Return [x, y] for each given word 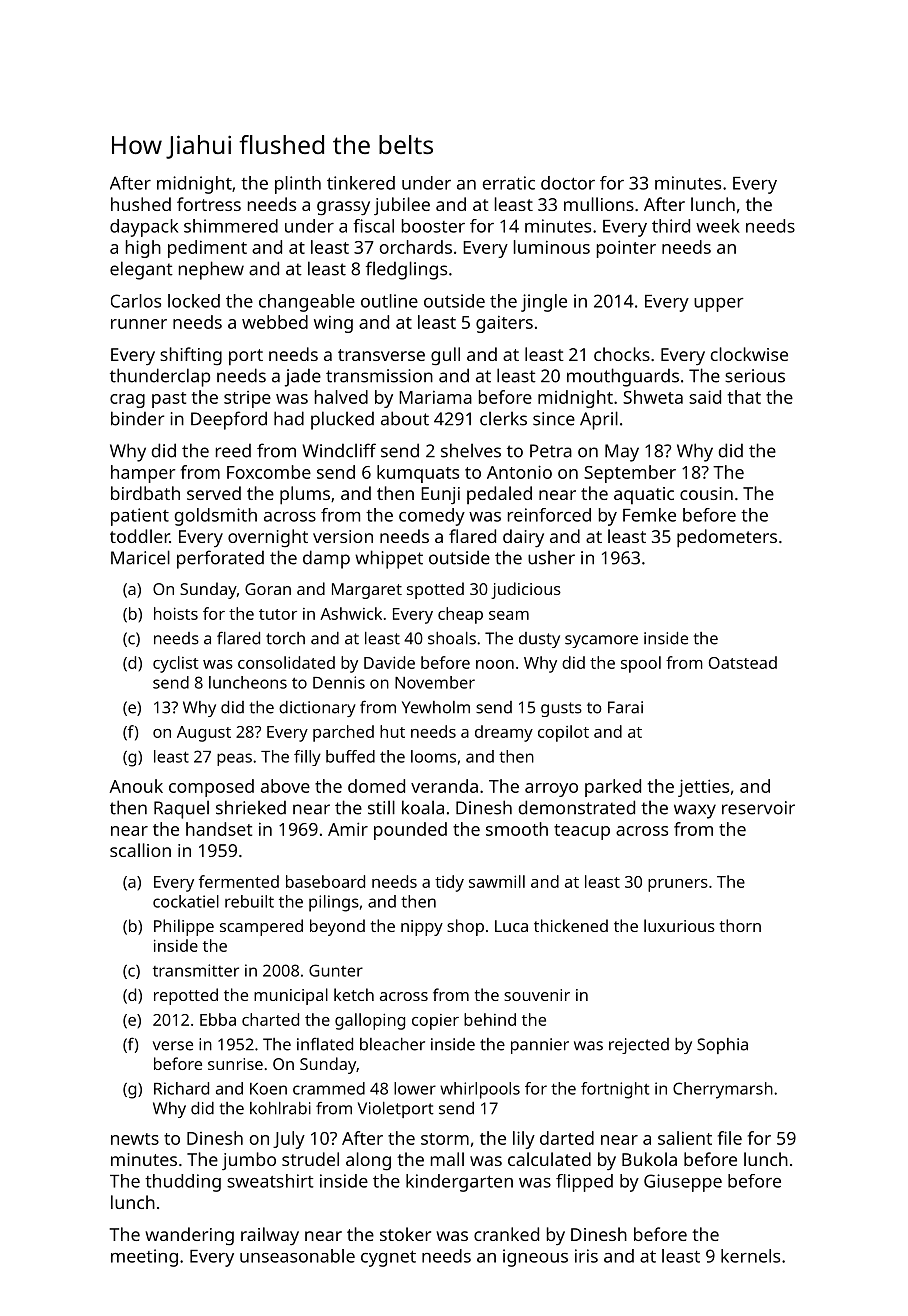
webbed [275, 322]
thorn [740, 925]
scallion [140, 850]
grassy [343, 208]
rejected [639, 1046]
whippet [389, 559]
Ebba [218, 1019]
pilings [334, 903]
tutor [278, 614]
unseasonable [297, 1256]
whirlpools [480, 1090]
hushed [141, 204]
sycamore [601, 641]
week [718, 226]
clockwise [749, 354]
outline [389, 301]
